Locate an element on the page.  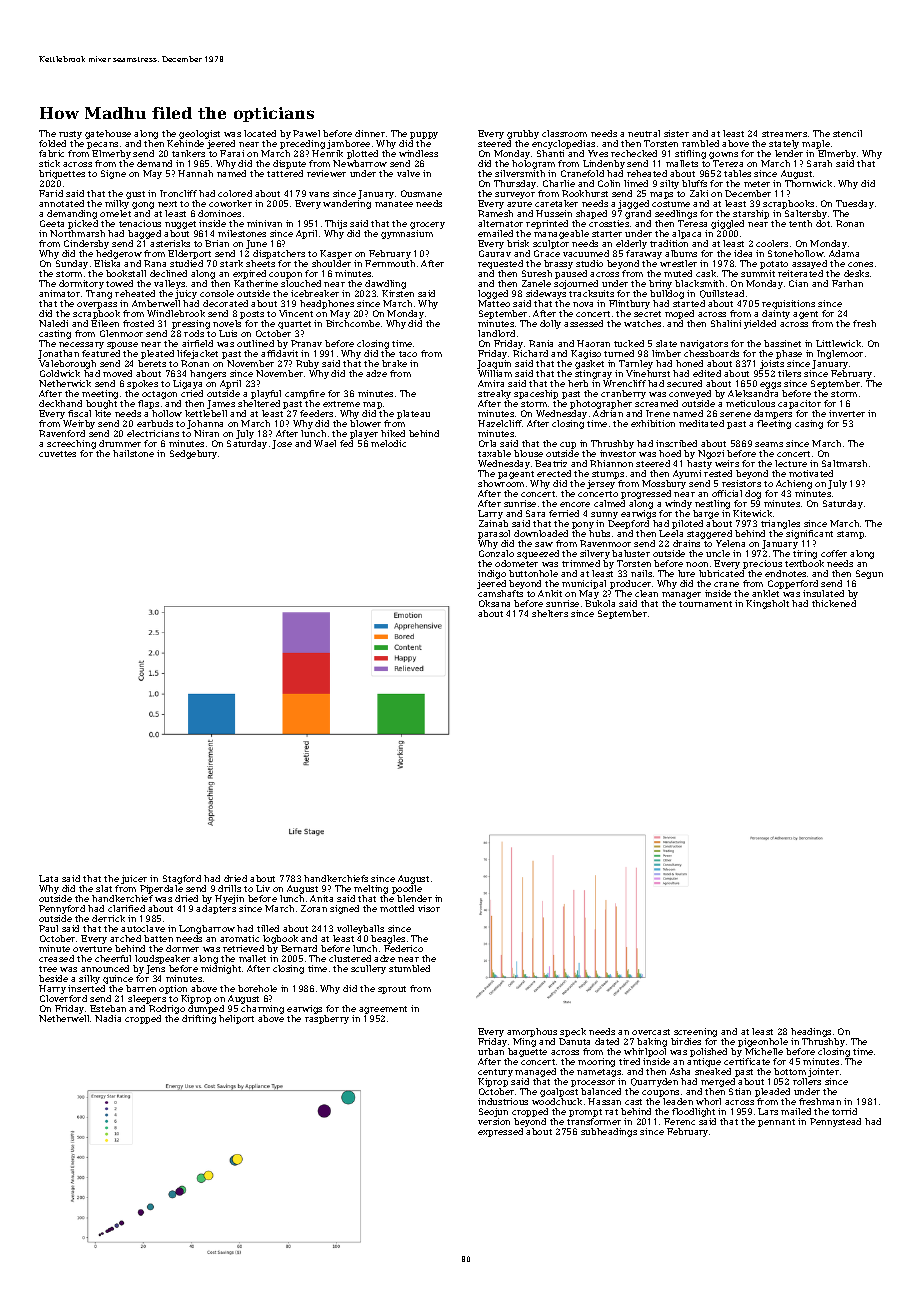
Netherwell is located at coordinates (64, 1018).
